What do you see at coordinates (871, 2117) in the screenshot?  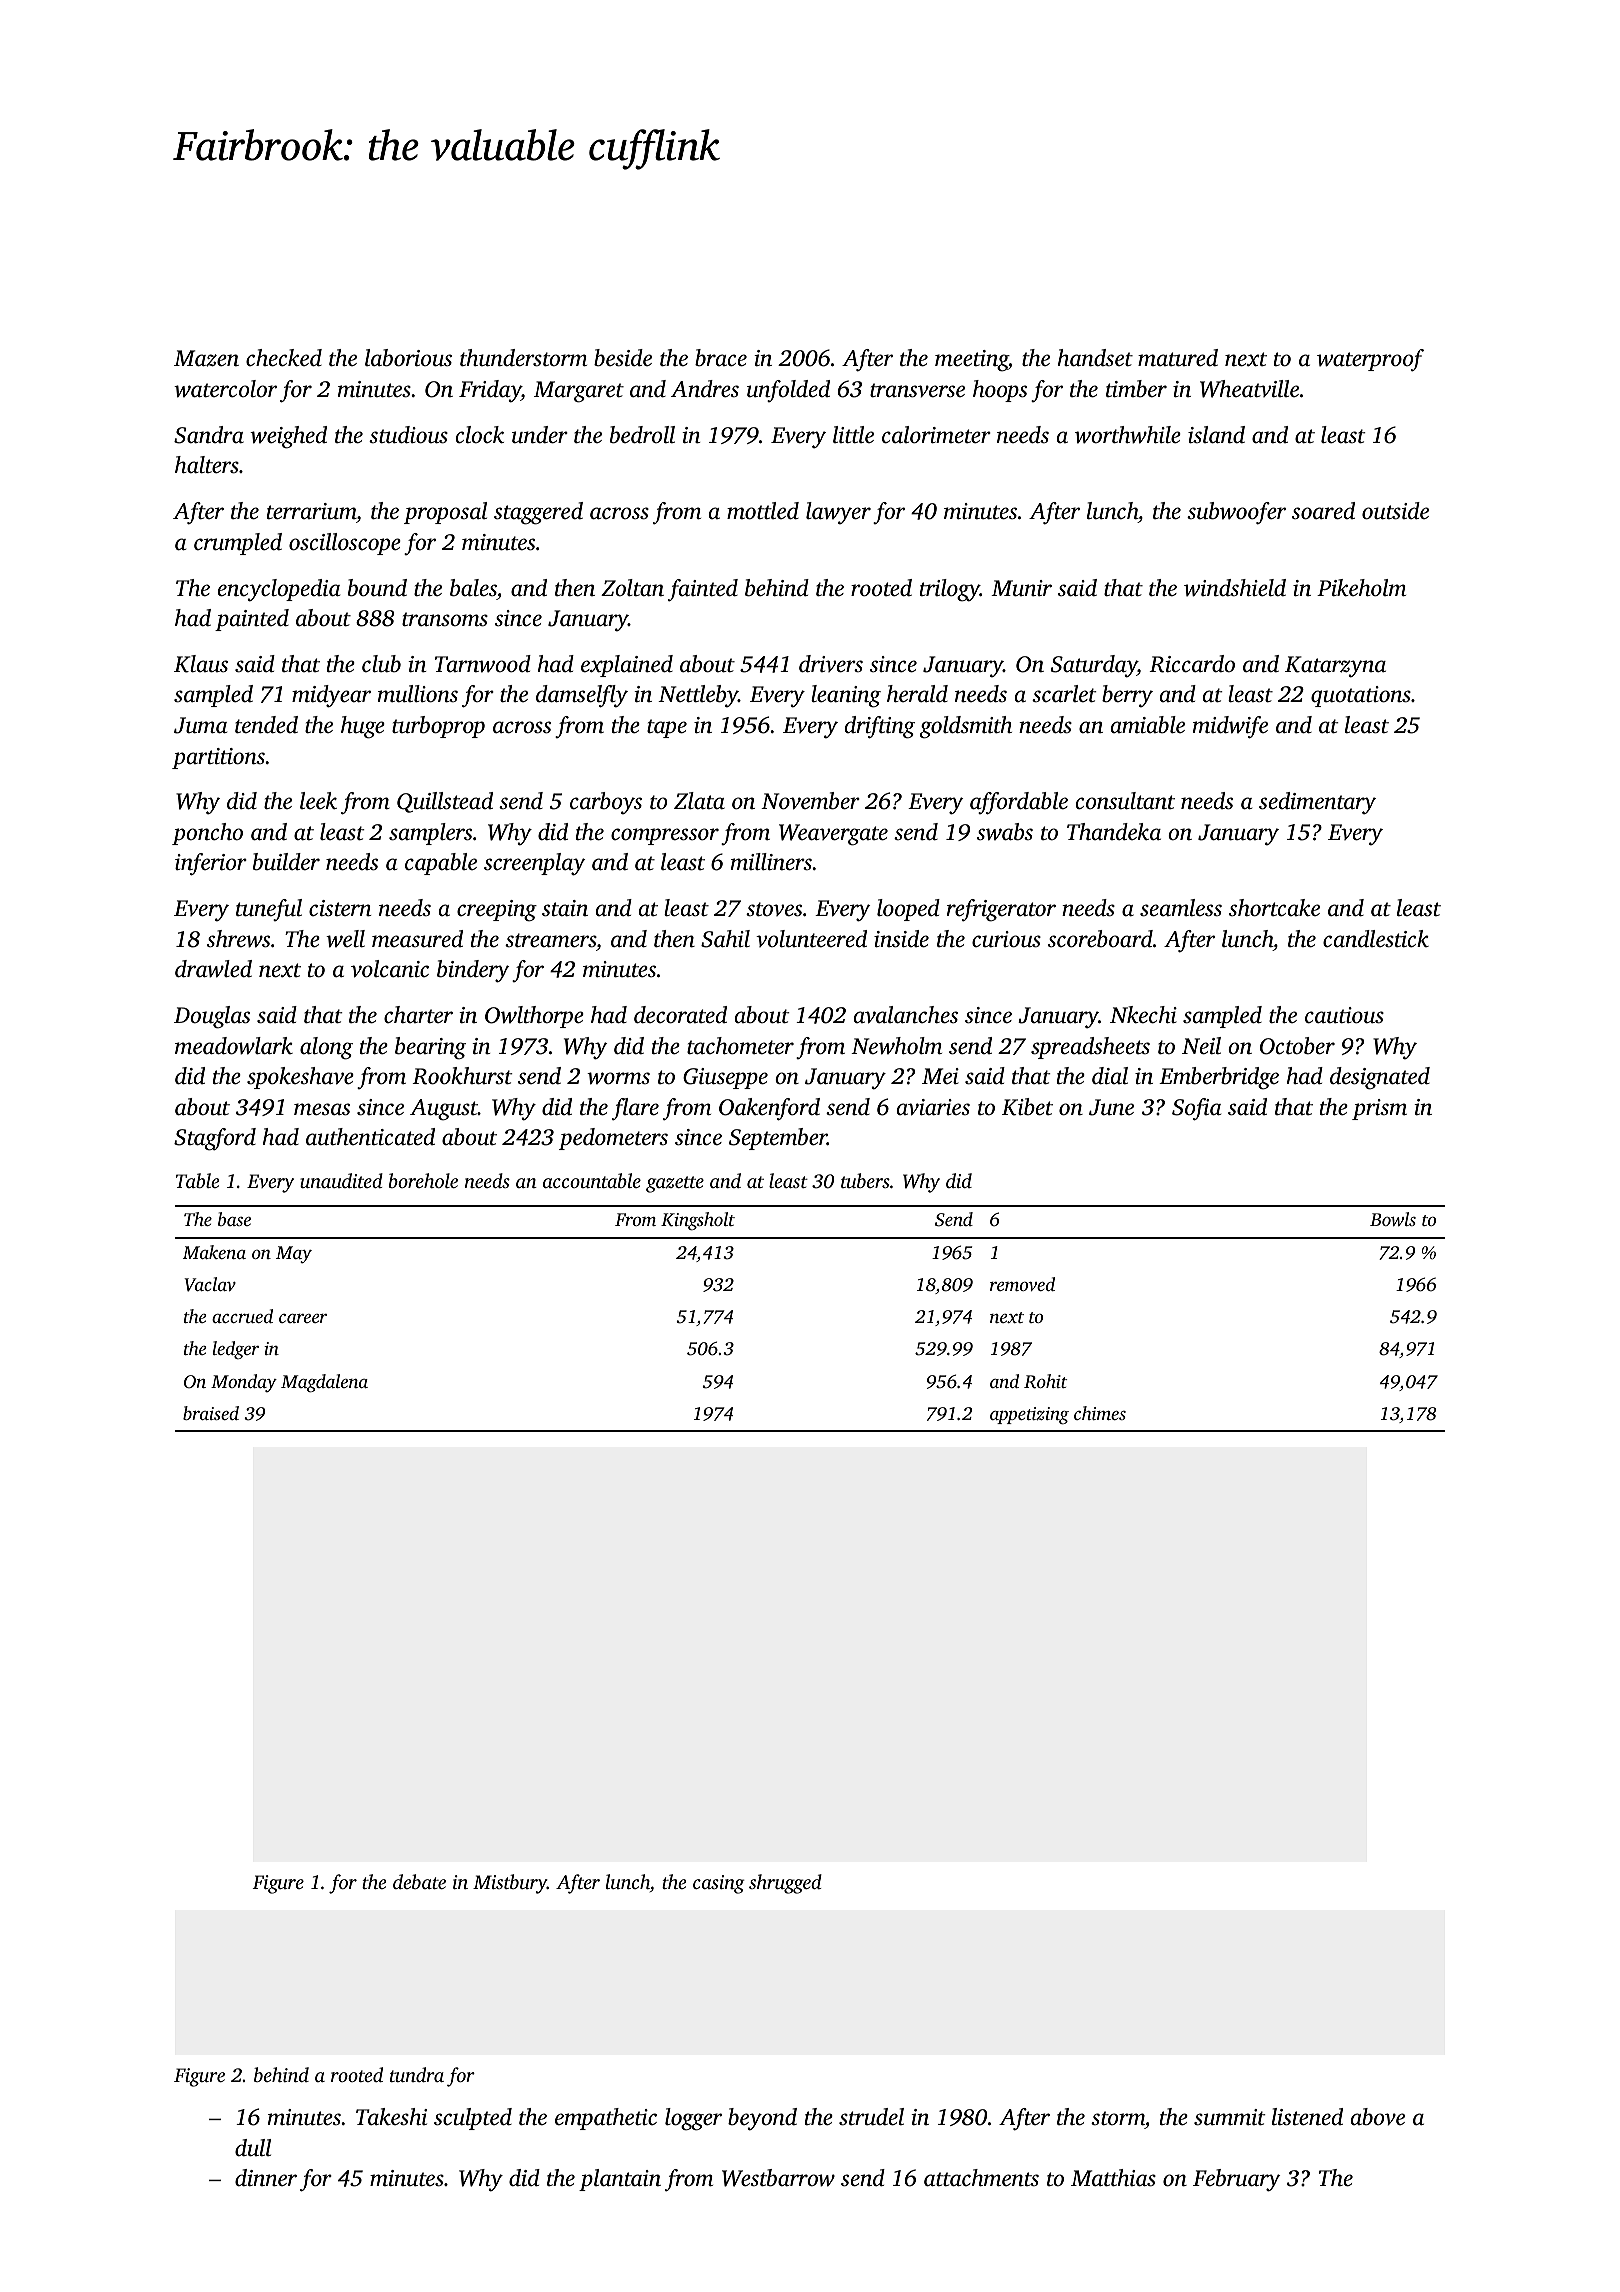 I see `strudel` at bounding box center [871, 2117].
